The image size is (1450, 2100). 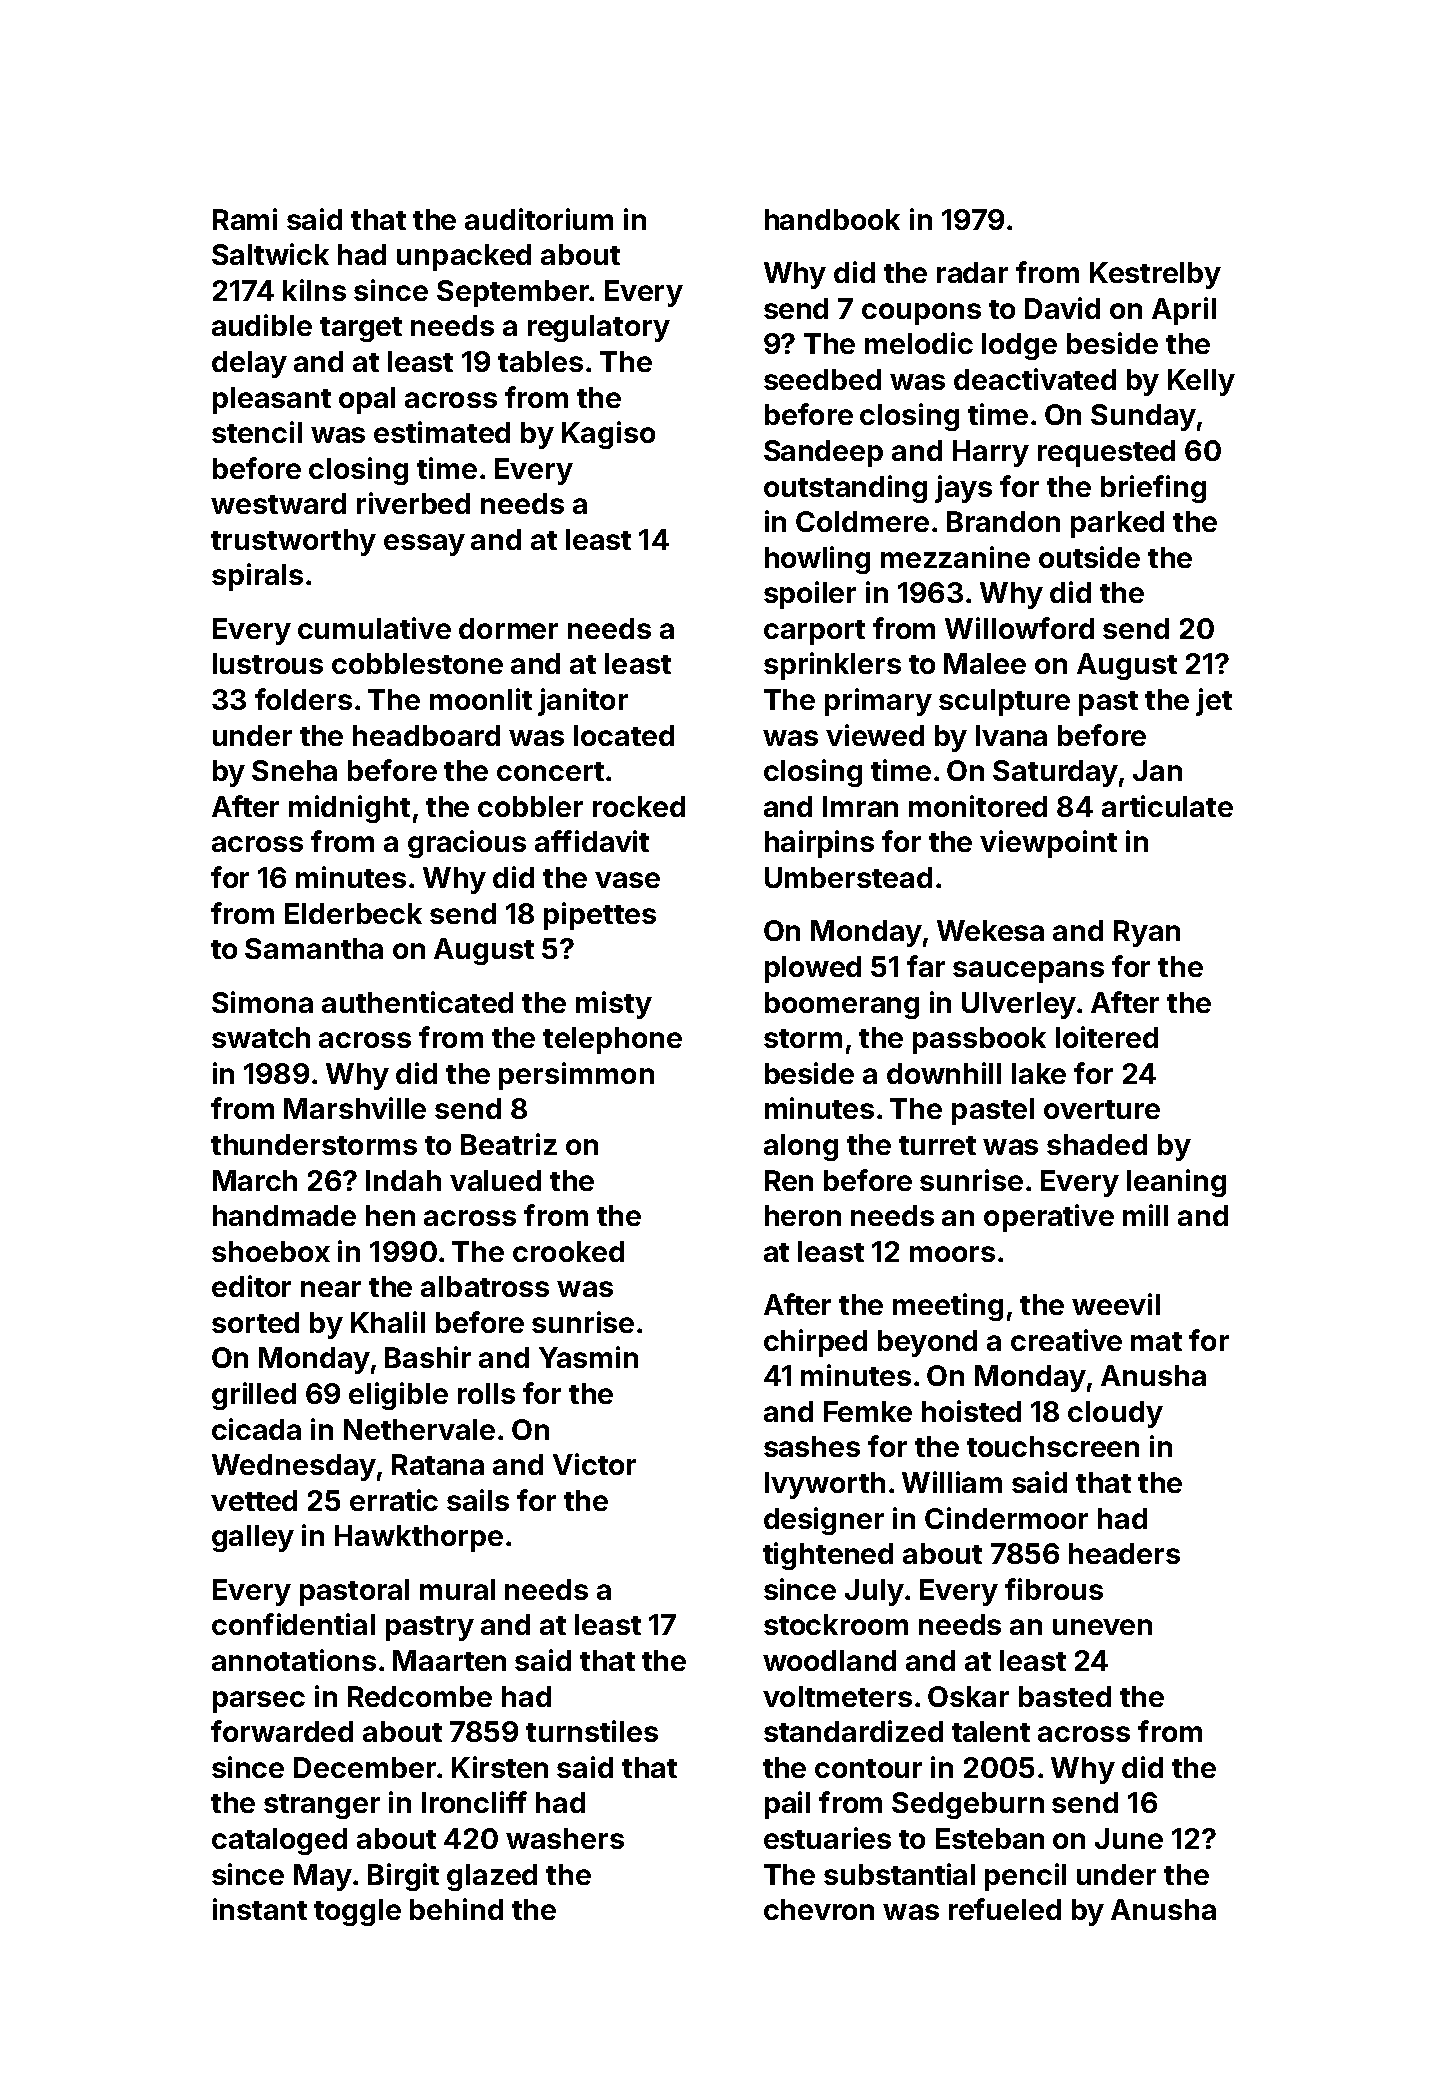 I want to click on cloudy, so click(x=1115, y=1414).
